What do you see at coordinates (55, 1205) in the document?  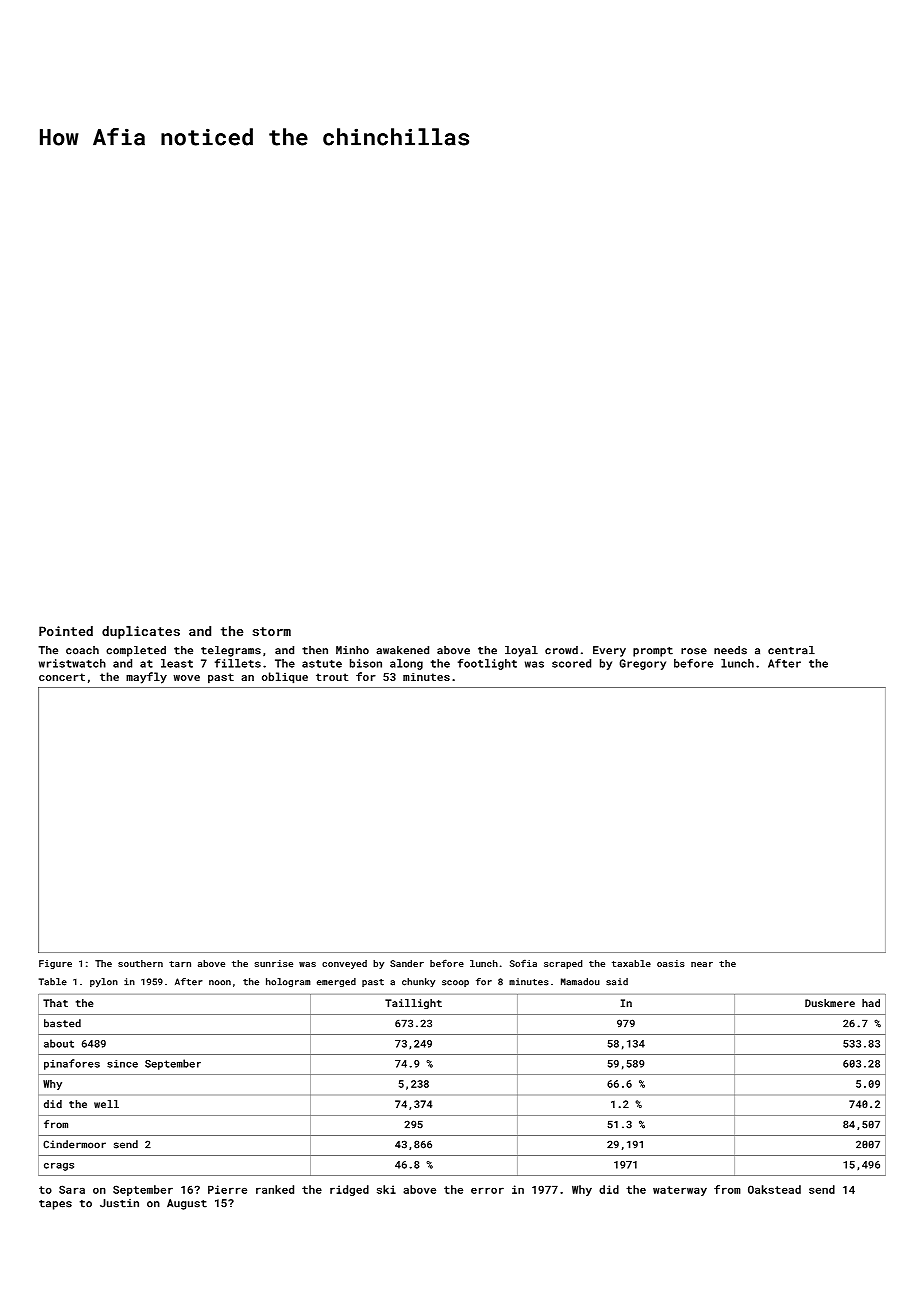 I see `tapes` at bounding box center [55, 1205].
